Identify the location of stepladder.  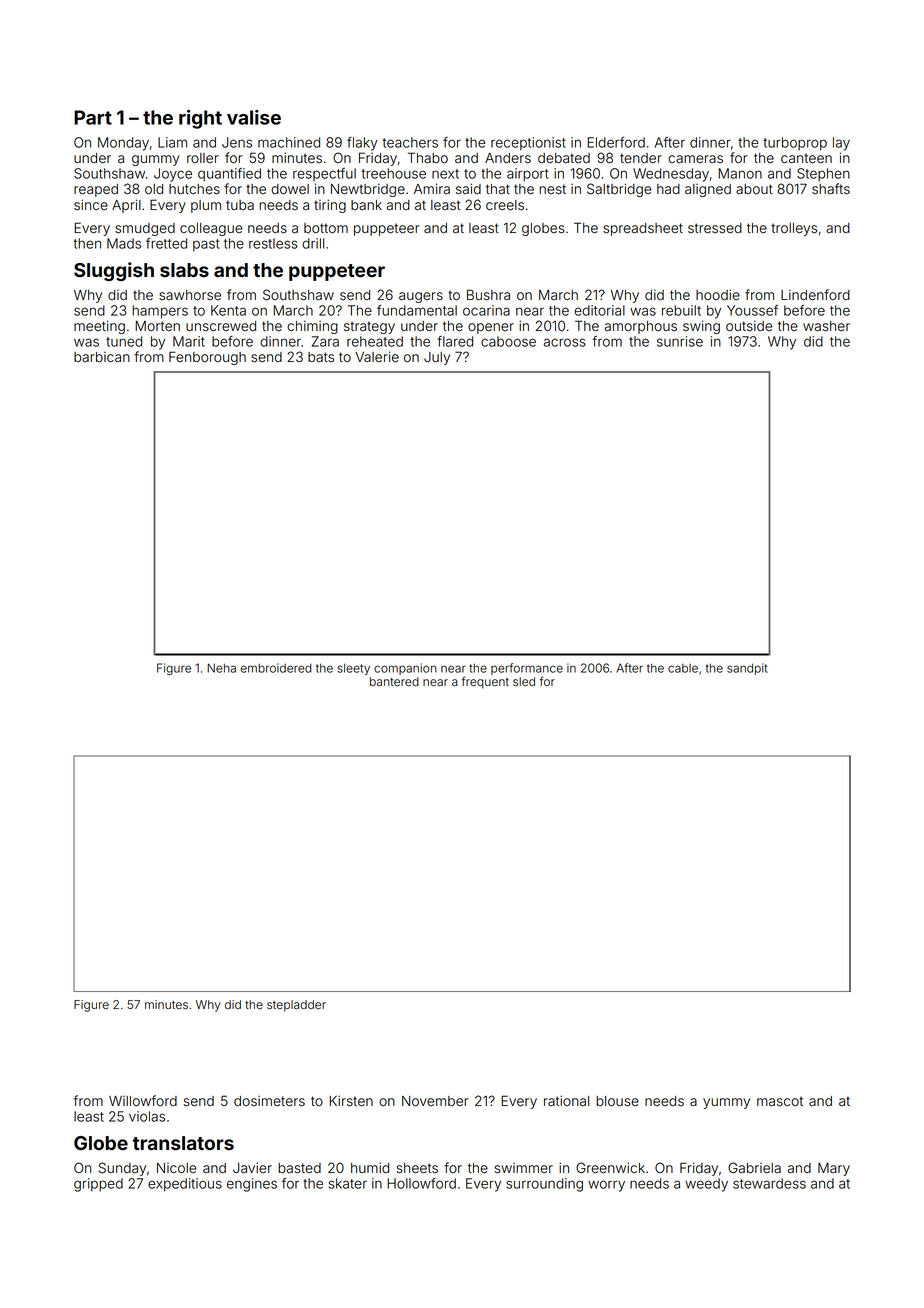
(296, 1006).
